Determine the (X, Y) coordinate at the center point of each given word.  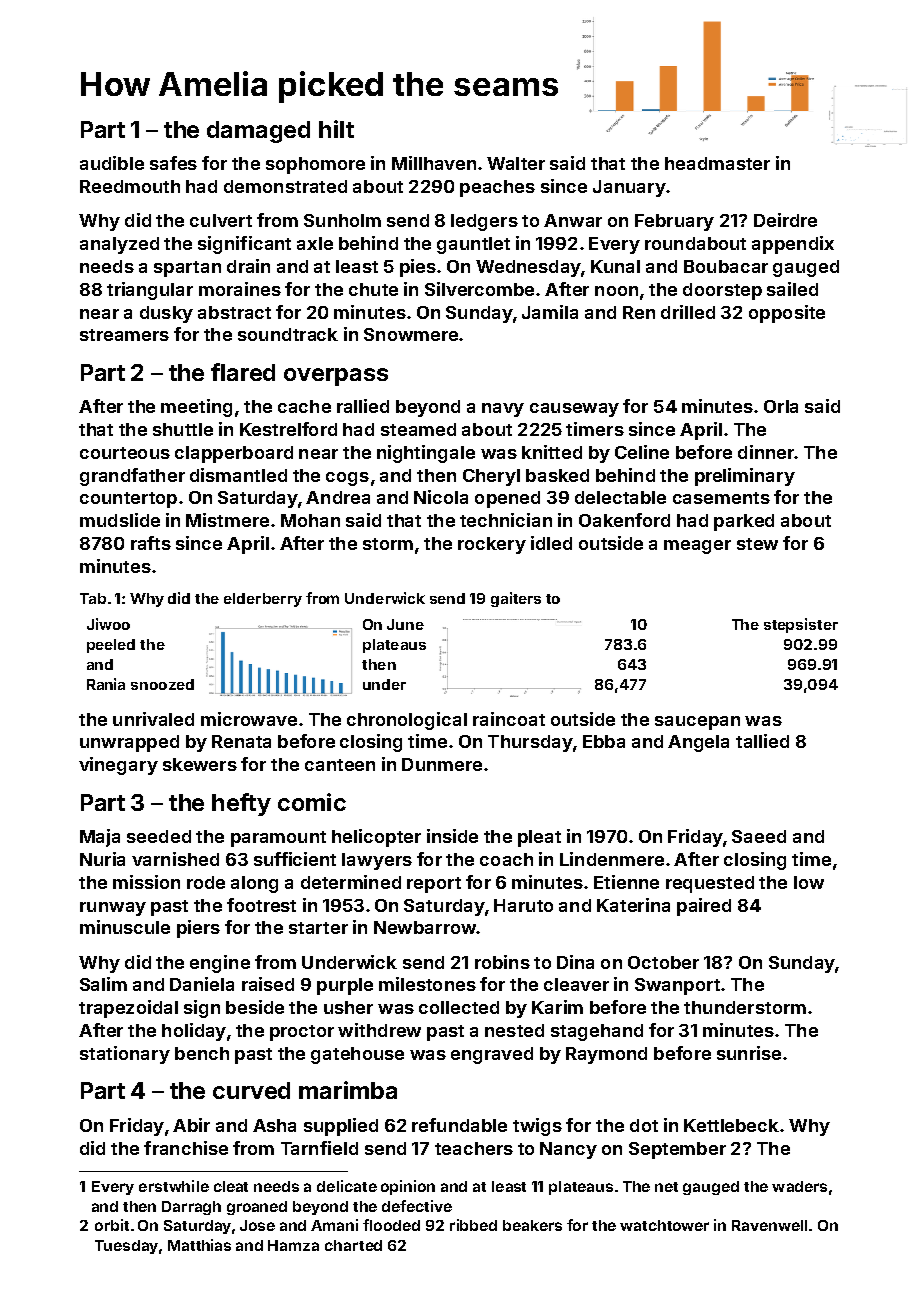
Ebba (604, 741)
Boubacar (726, 266)
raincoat (509, 719)
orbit (112, 1225)
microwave (249, 719)
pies (418, 268)
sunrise (749, 1053)
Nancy (568, 1150)
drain (248, 266)
